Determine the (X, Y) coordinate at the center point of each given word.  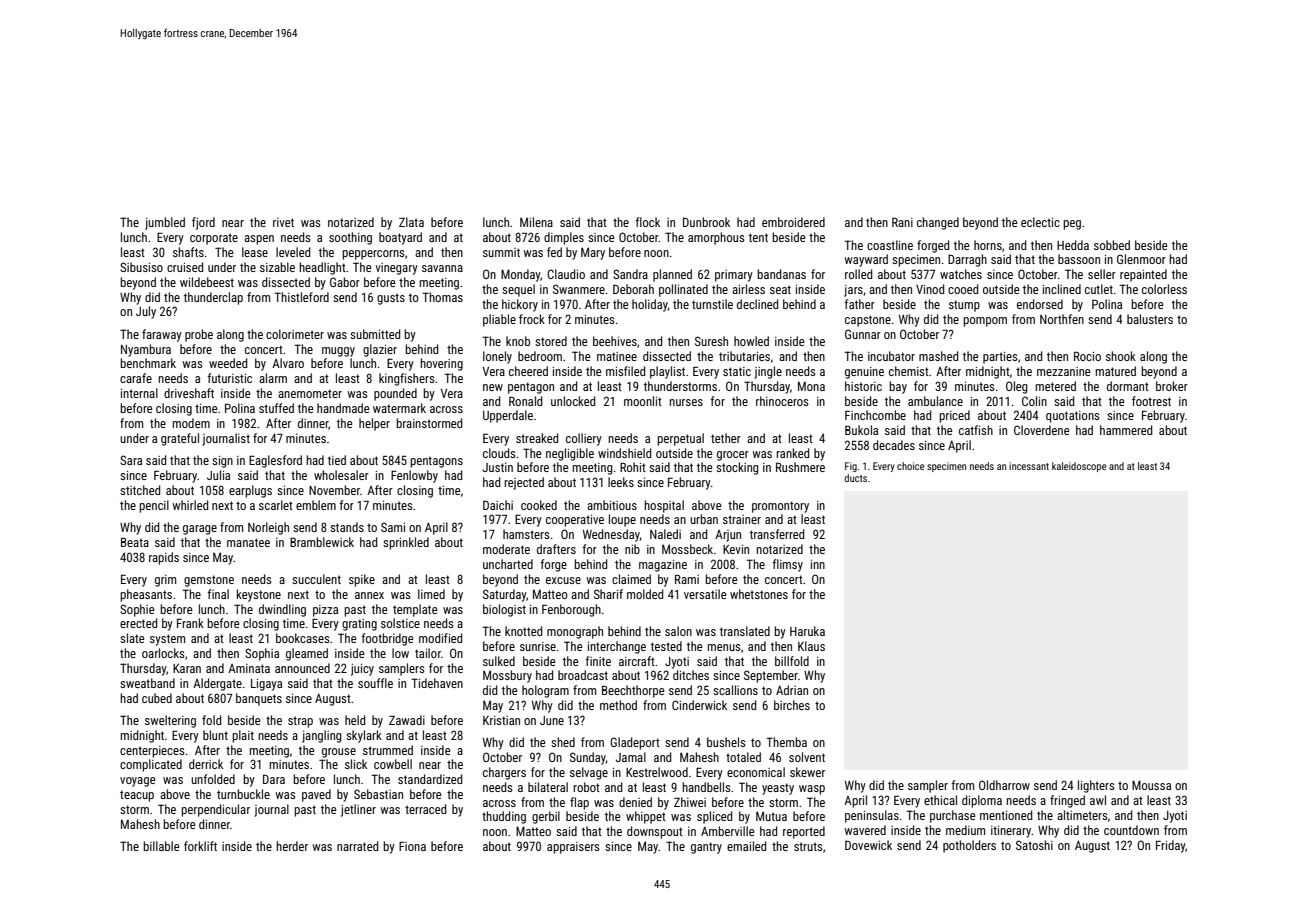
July (146, 312)
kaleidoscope (1079, 467)
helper (374, 424)
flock (648, 222)
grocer (733, 456)
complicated (151, 765)
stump (964, 306)
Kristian (501, 720)
